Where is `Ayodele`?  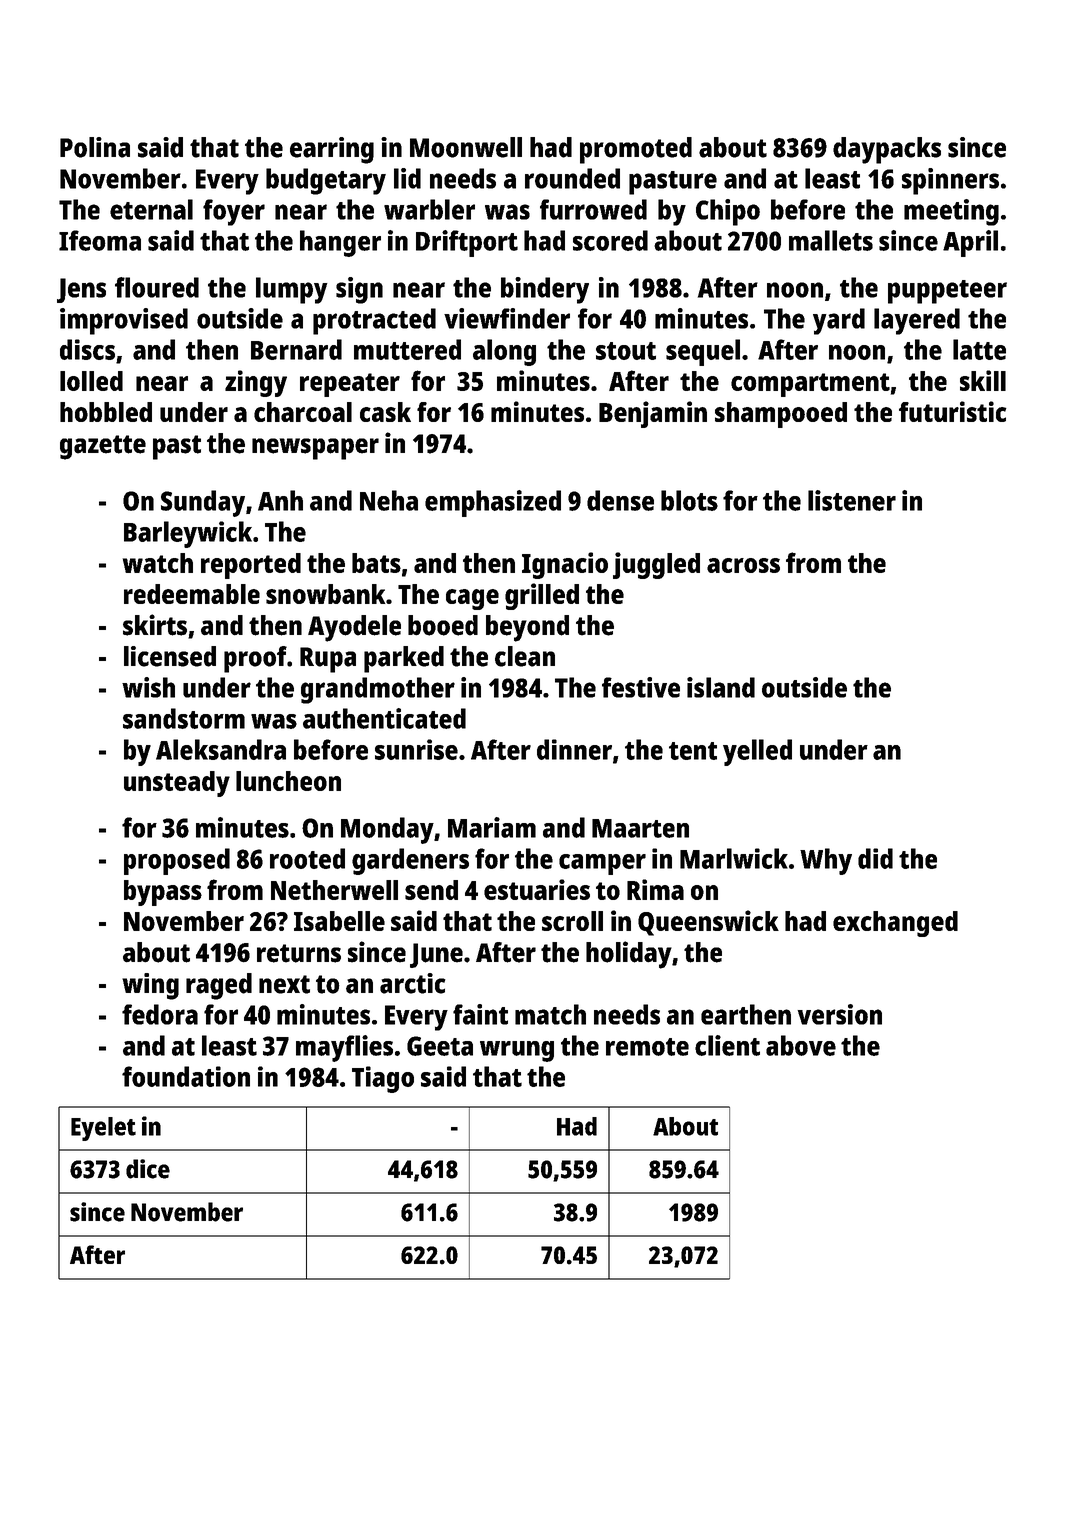 Ayodele is located at coordinates (354, 628).
